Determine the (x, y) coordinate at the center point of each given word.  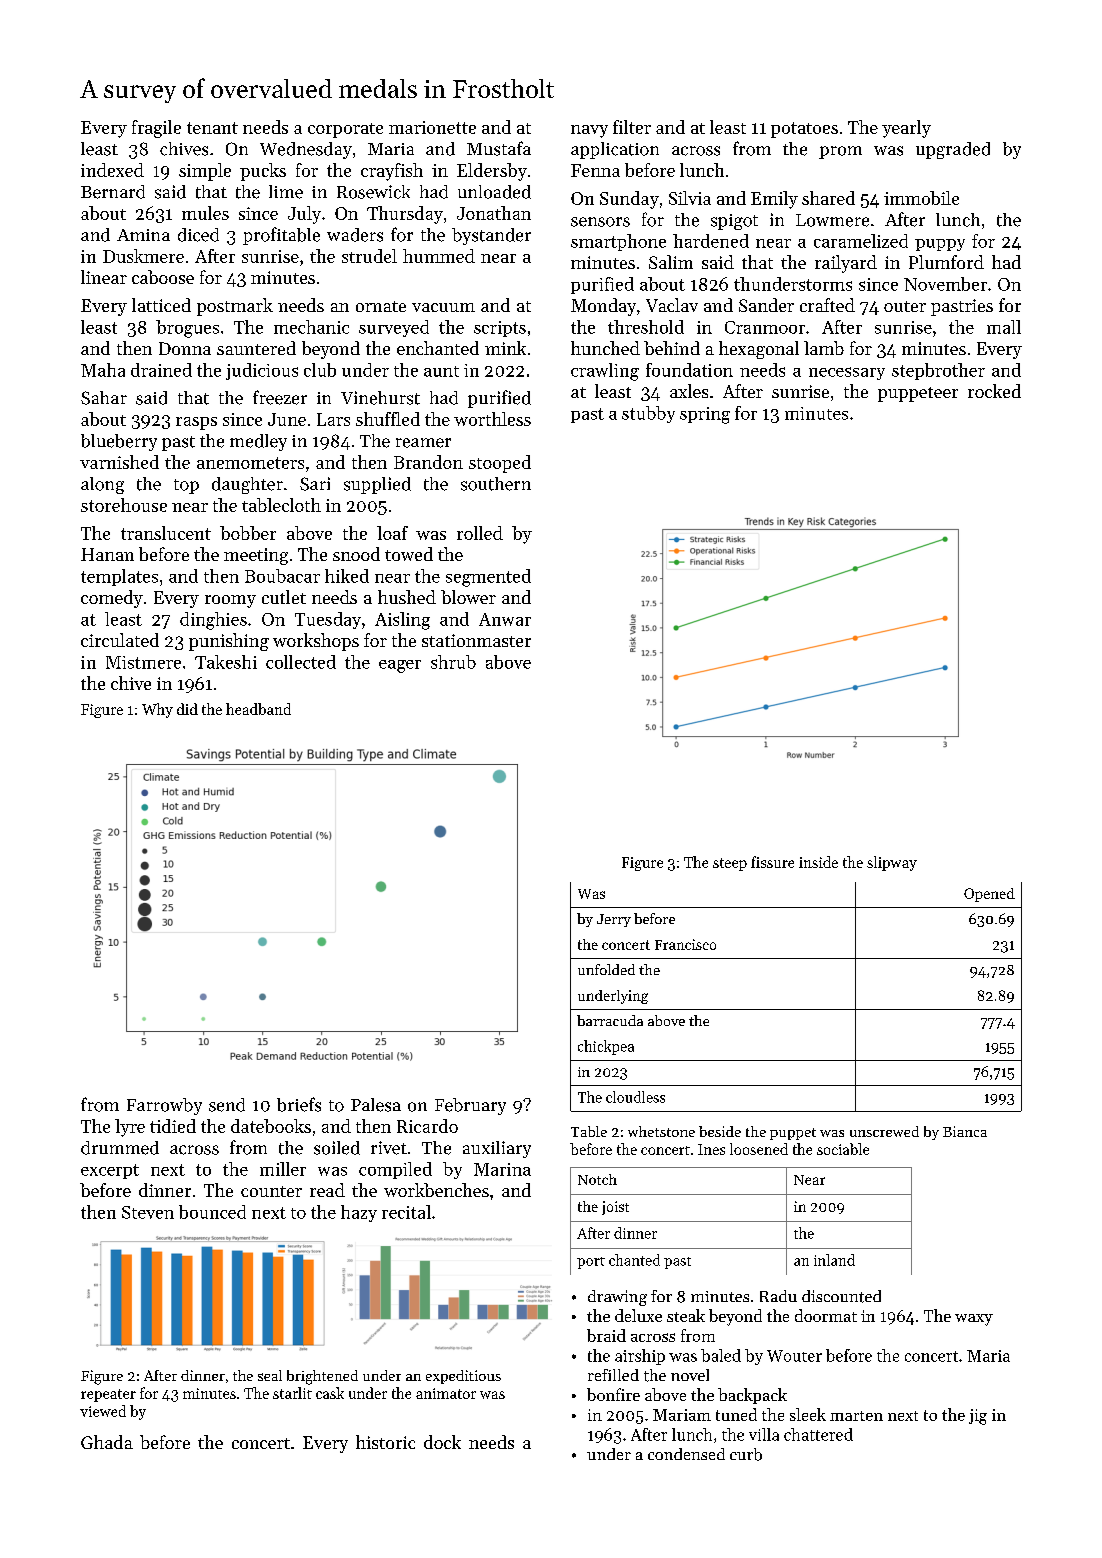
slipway (892, 863)
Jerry (614, 920)
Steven (148, 1212)
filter (632, 127)
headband (258, 709)
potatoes (804, 130)
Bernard (113, 192)
